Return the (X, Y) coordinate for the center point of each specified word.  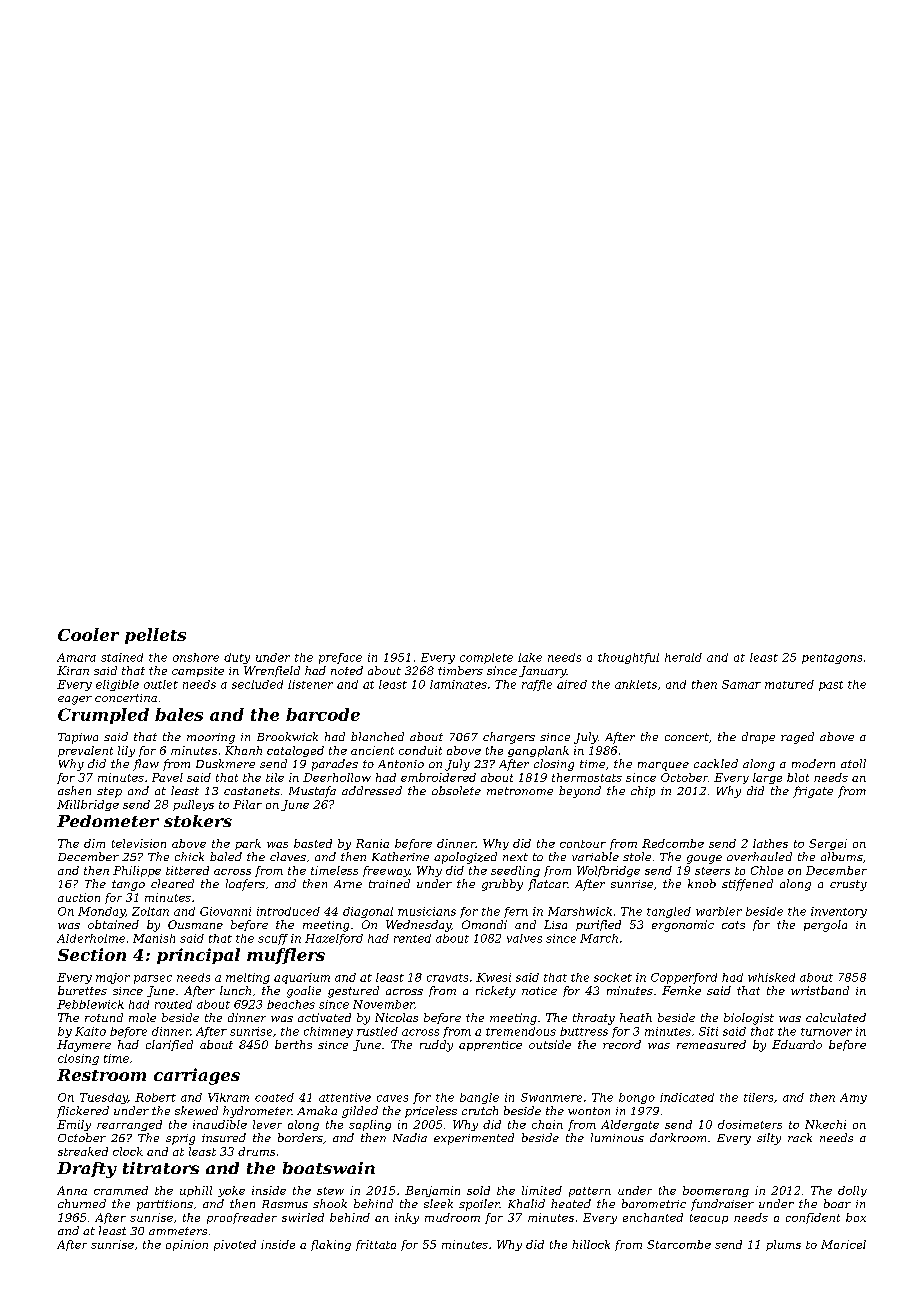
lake (530, 657)
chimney (328, 1032)
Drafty (87, 1170)
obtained (113, 924)
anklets (636, 684)
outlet (161, 684)
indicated (687, 1097)
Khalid (526, 1203)
